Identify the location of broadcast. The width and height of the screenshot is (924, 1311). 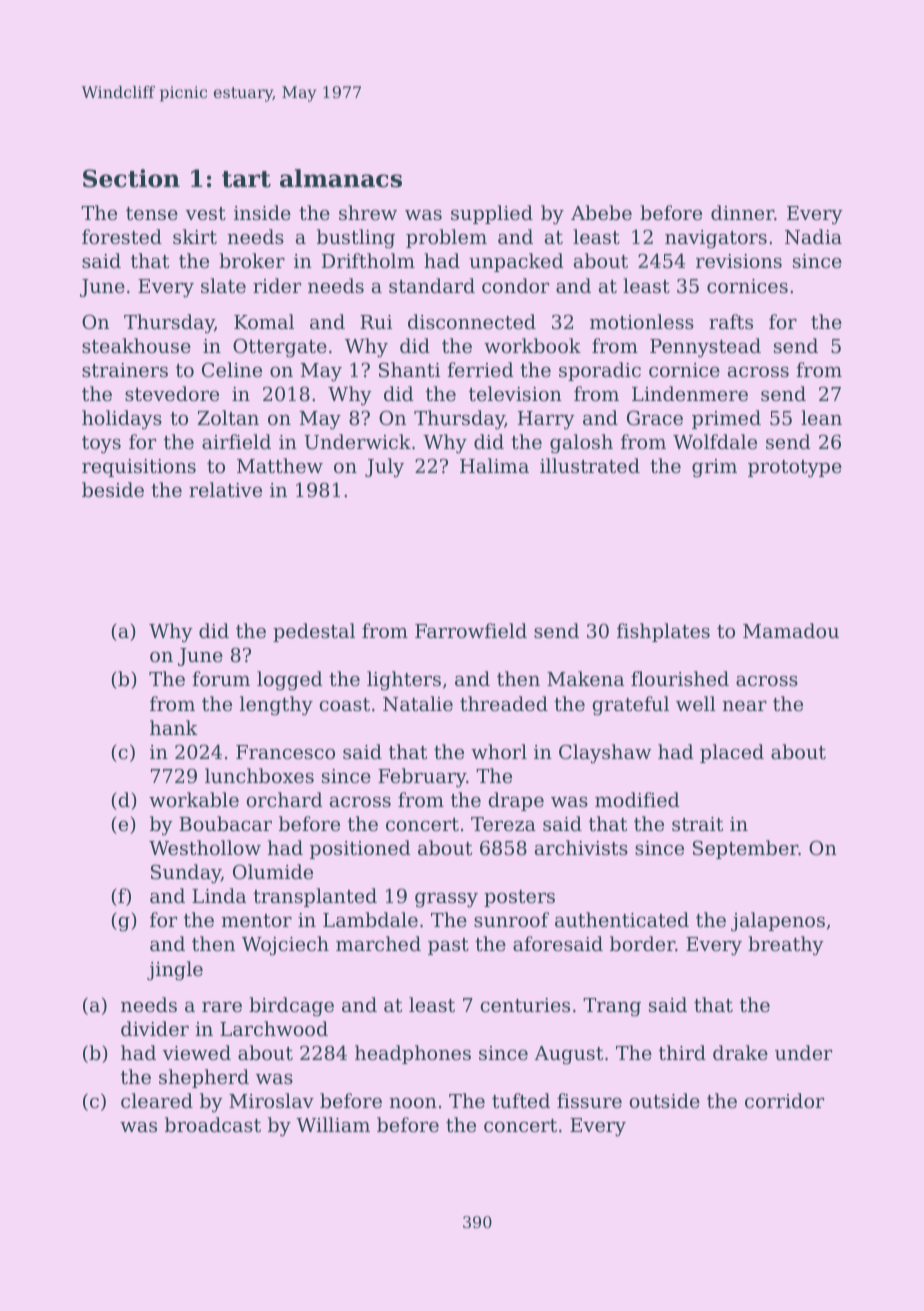
(213, 1124).
